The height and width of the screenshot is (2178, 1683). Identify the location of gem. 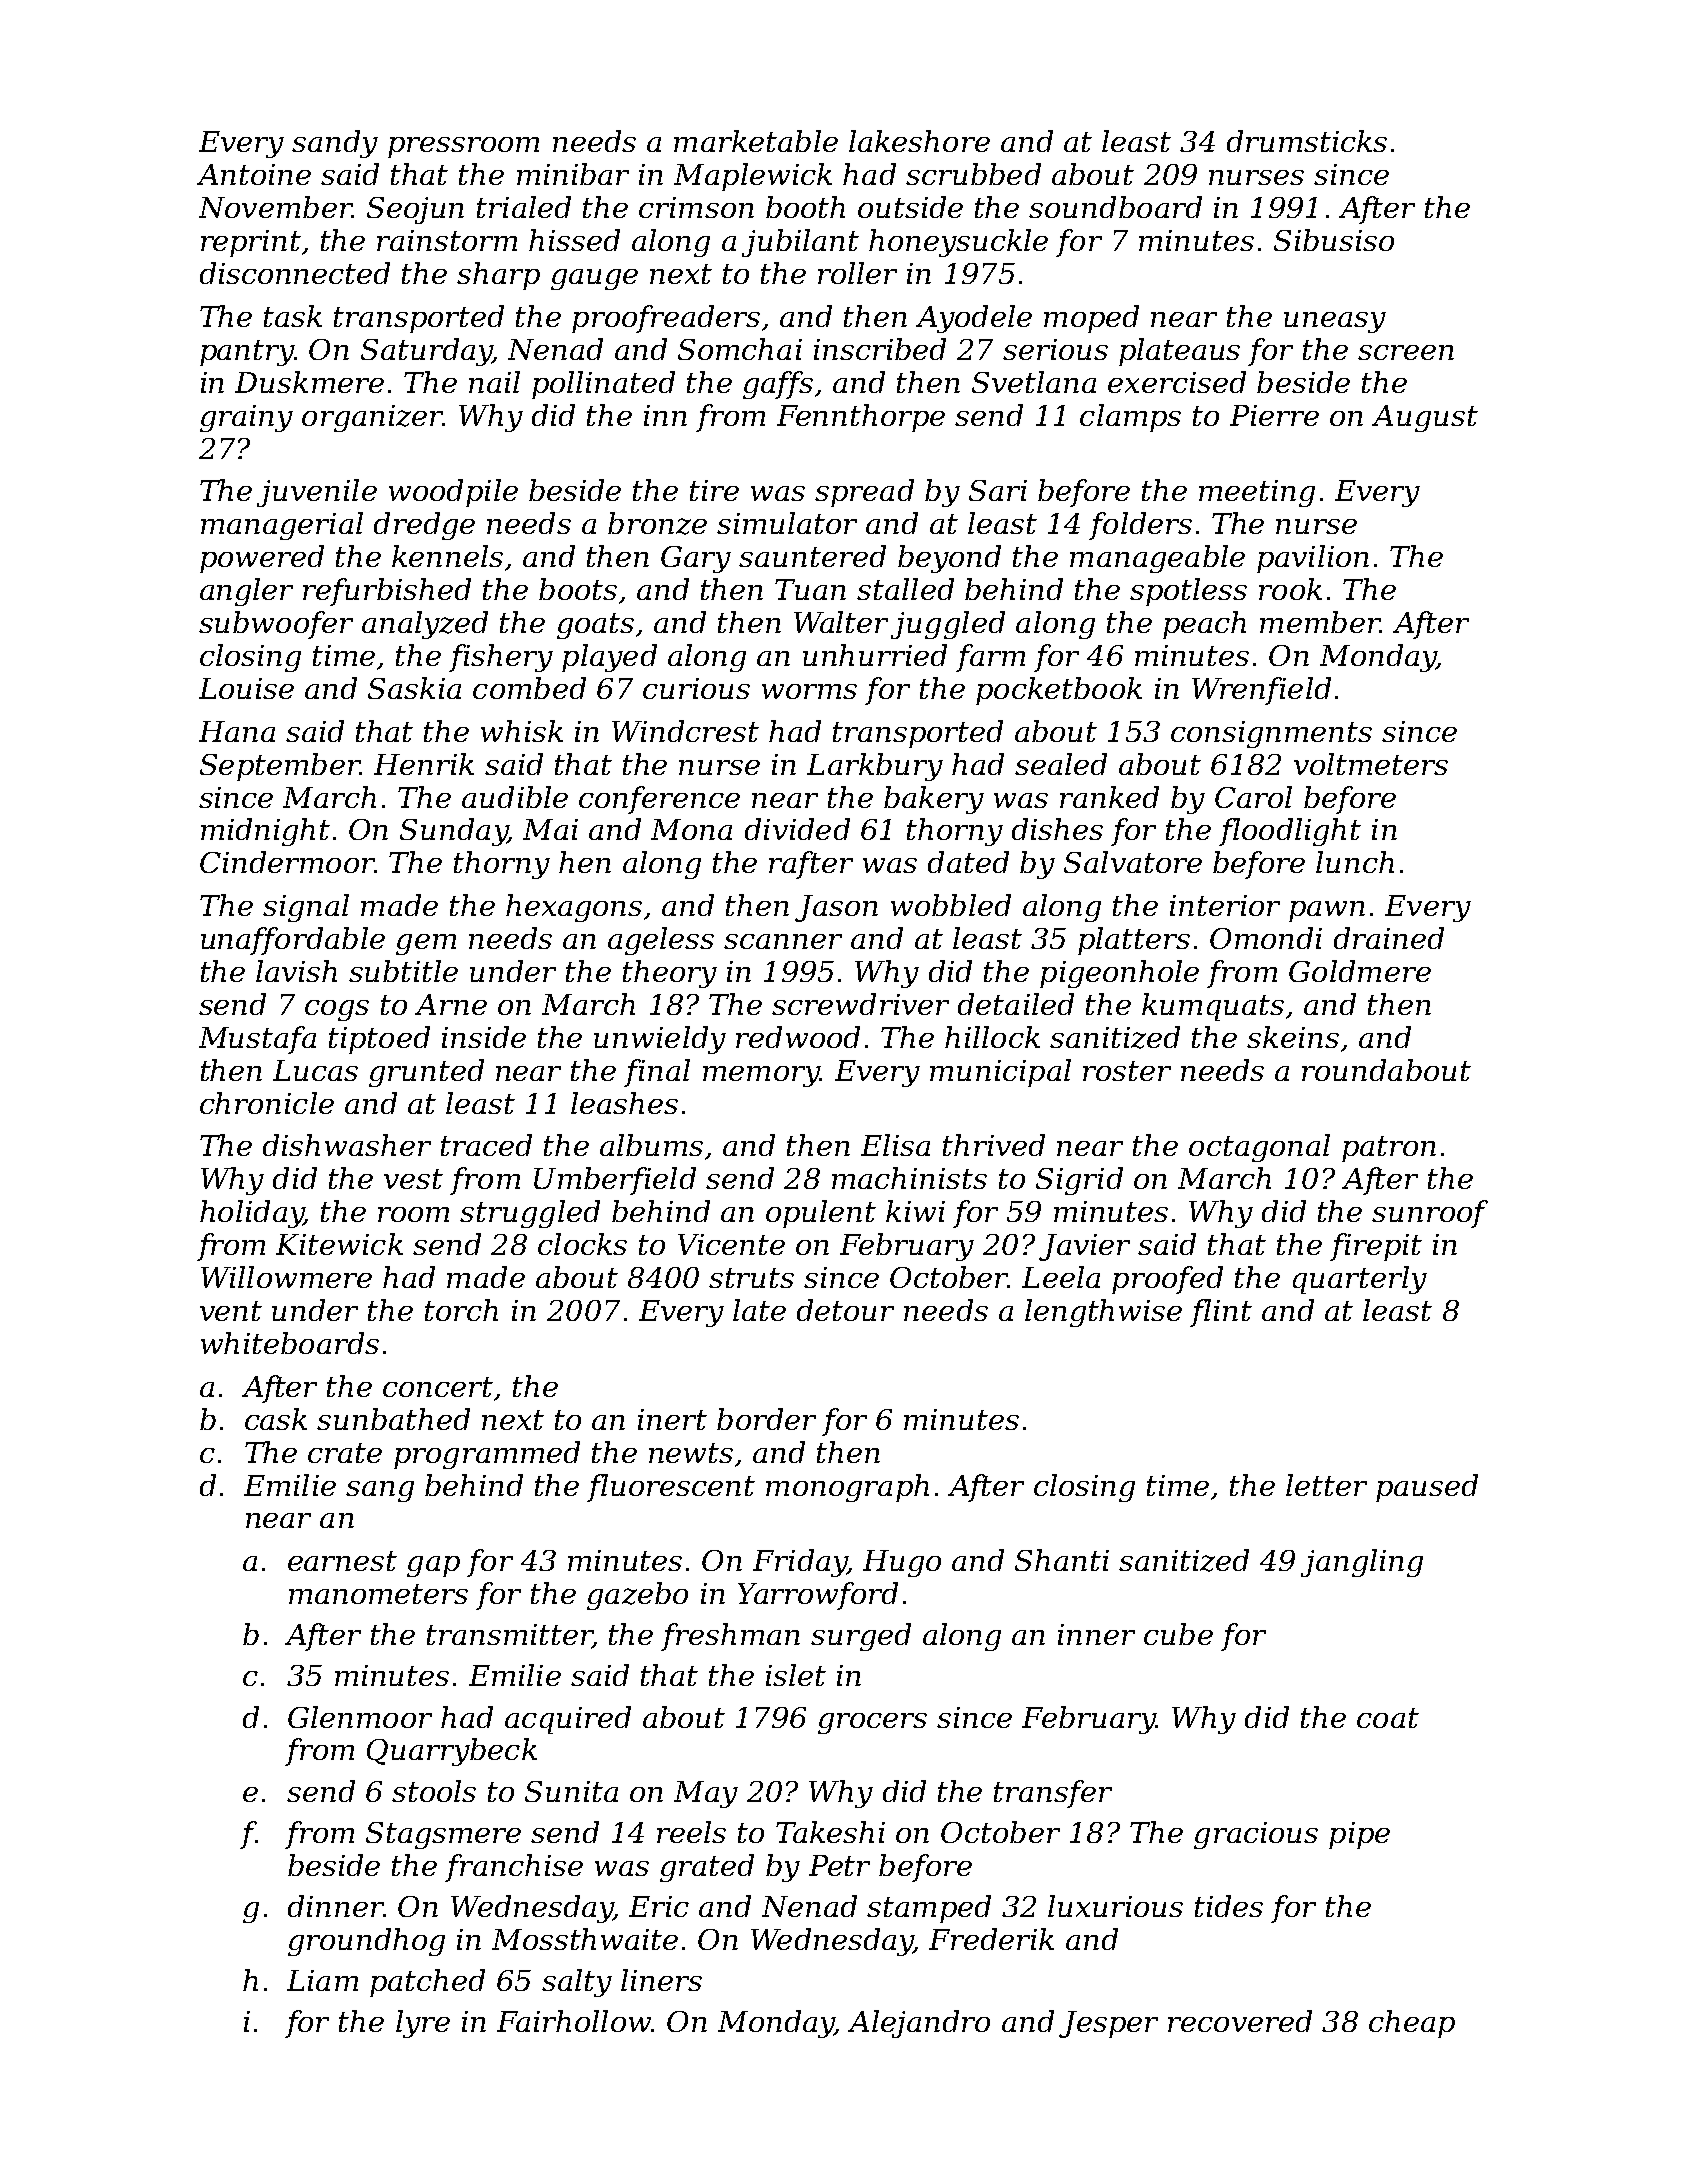
(426, 944).
